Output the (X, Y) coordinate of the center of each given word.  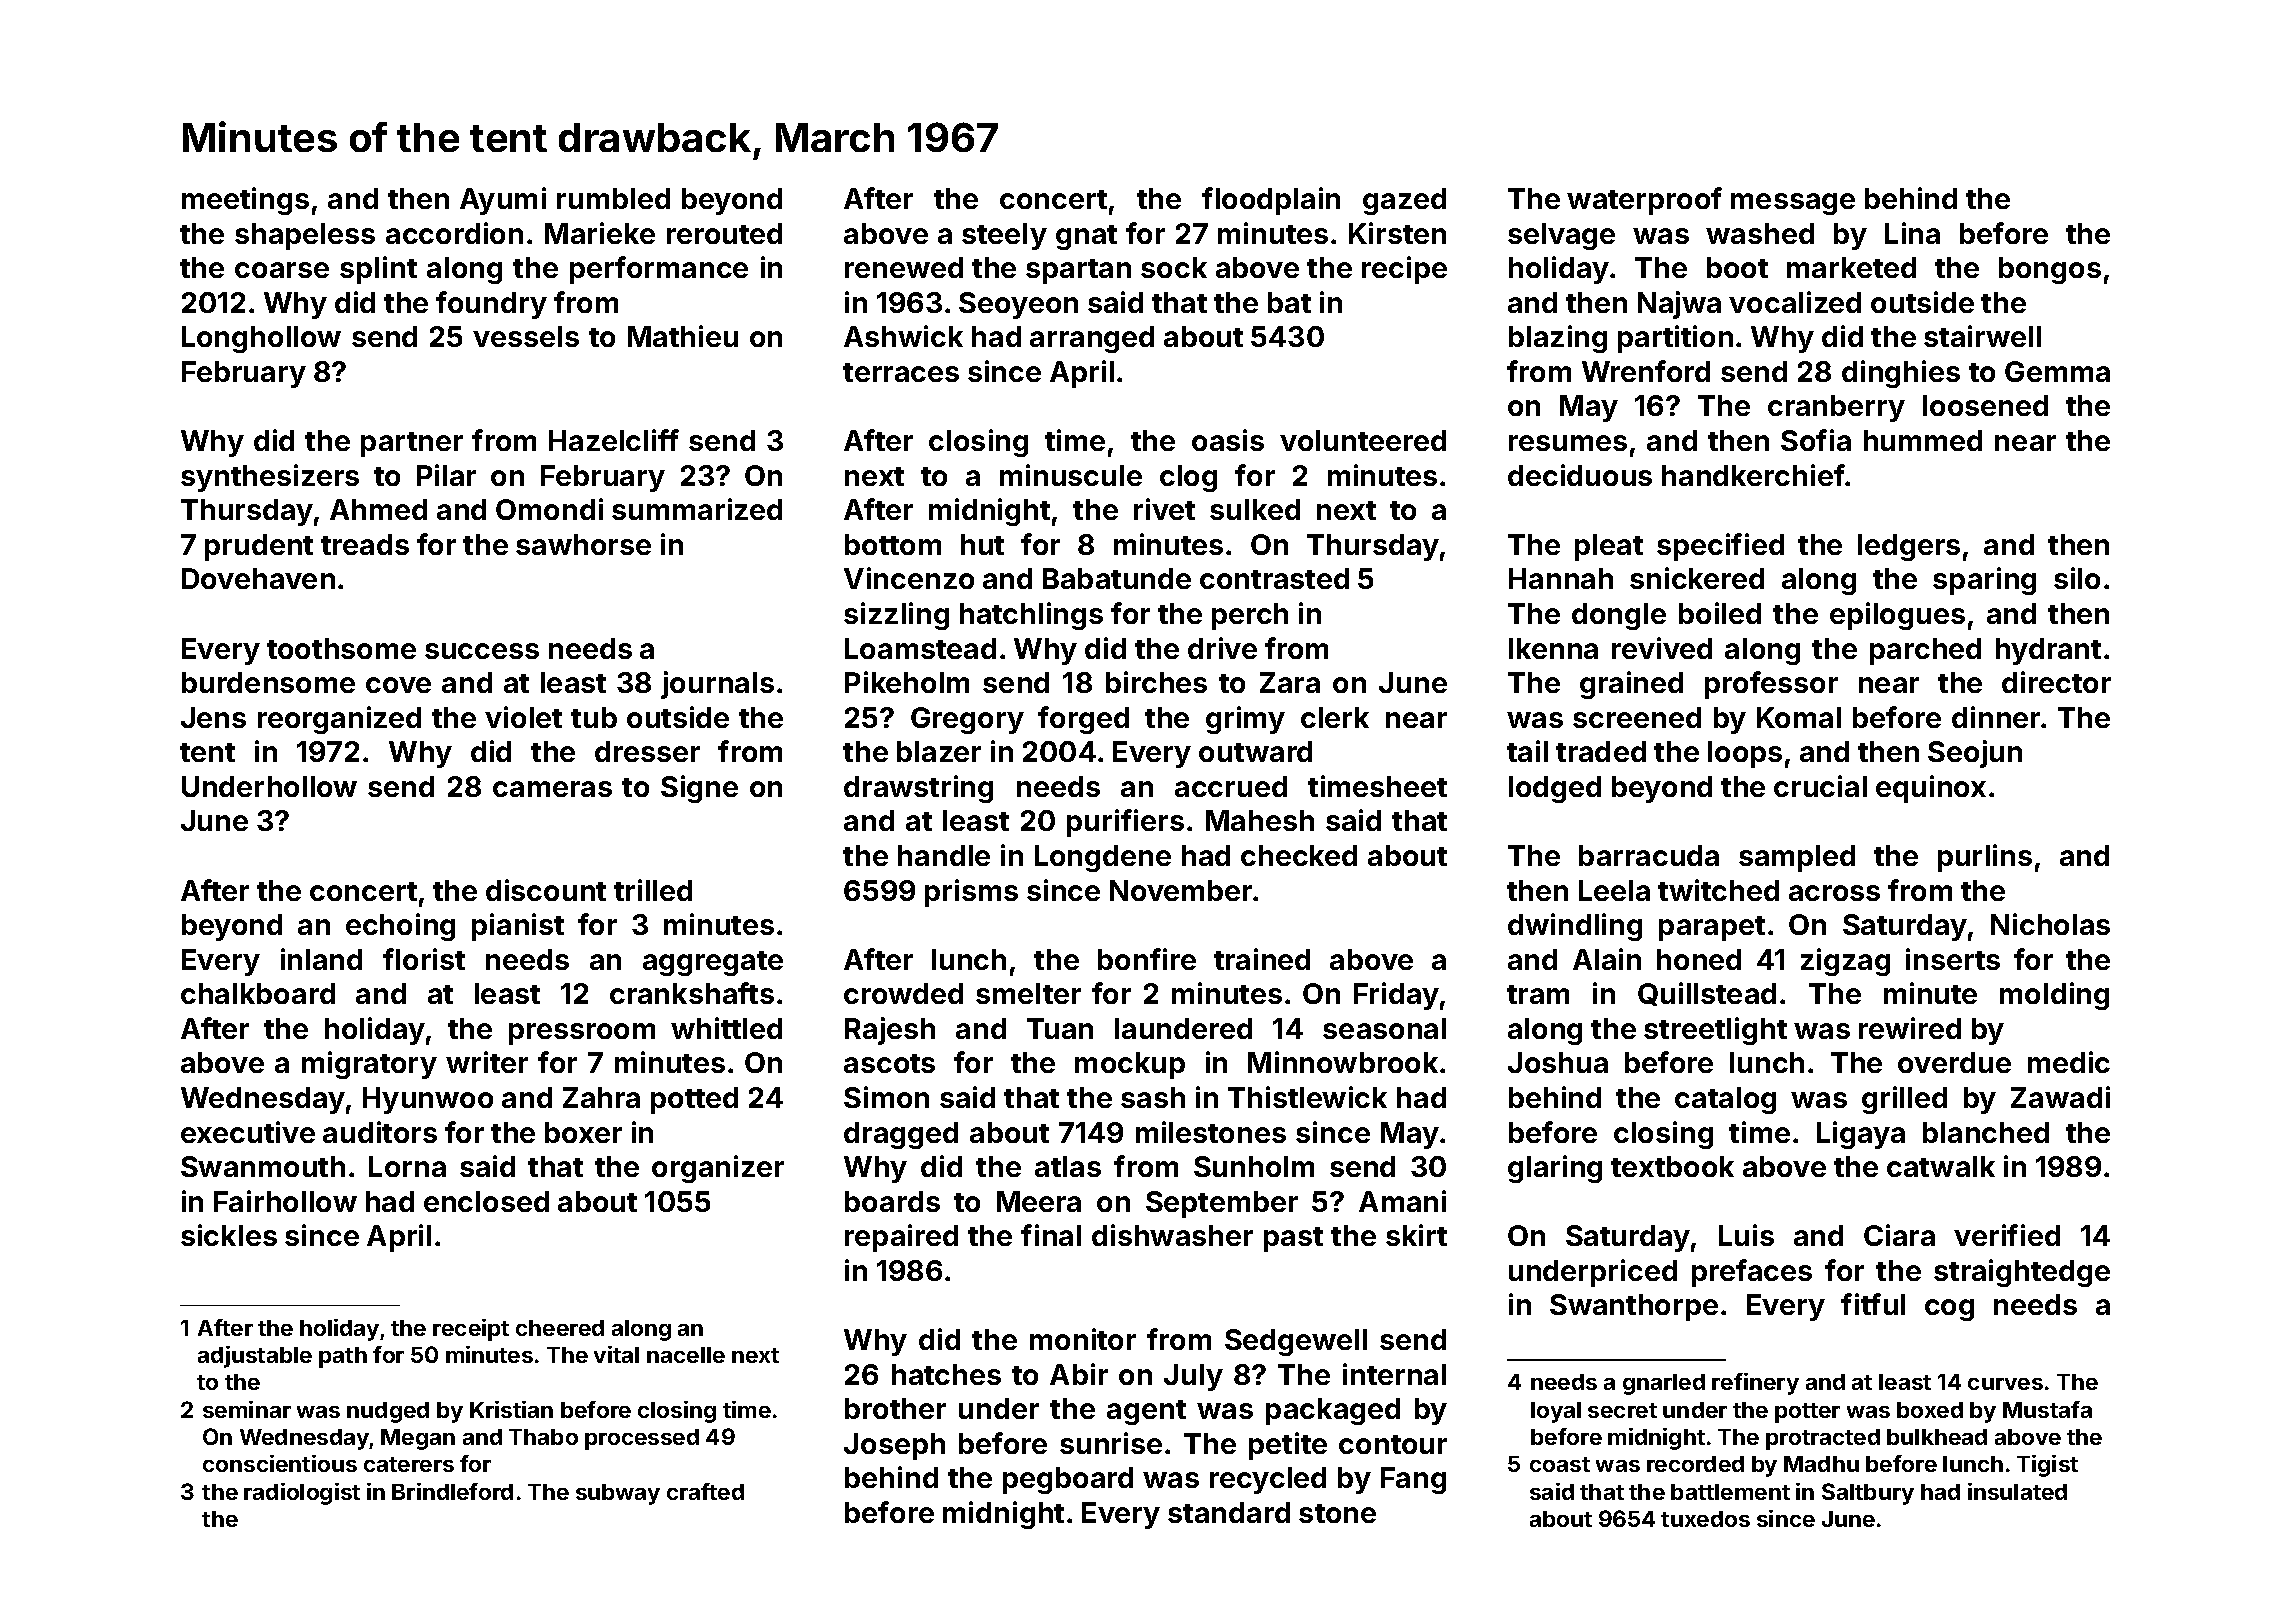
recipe (1404, 270)
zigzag (1845, 962)
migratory (369, 1065)
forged (1083, 720)
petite (1288, 1446)
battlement (1730, 1492)
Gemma (2057, 371)
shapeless (305, 236)
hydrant (2048, 651)
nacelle (686, 1355)
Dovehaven (258, 578)
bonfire (1147, 959)
